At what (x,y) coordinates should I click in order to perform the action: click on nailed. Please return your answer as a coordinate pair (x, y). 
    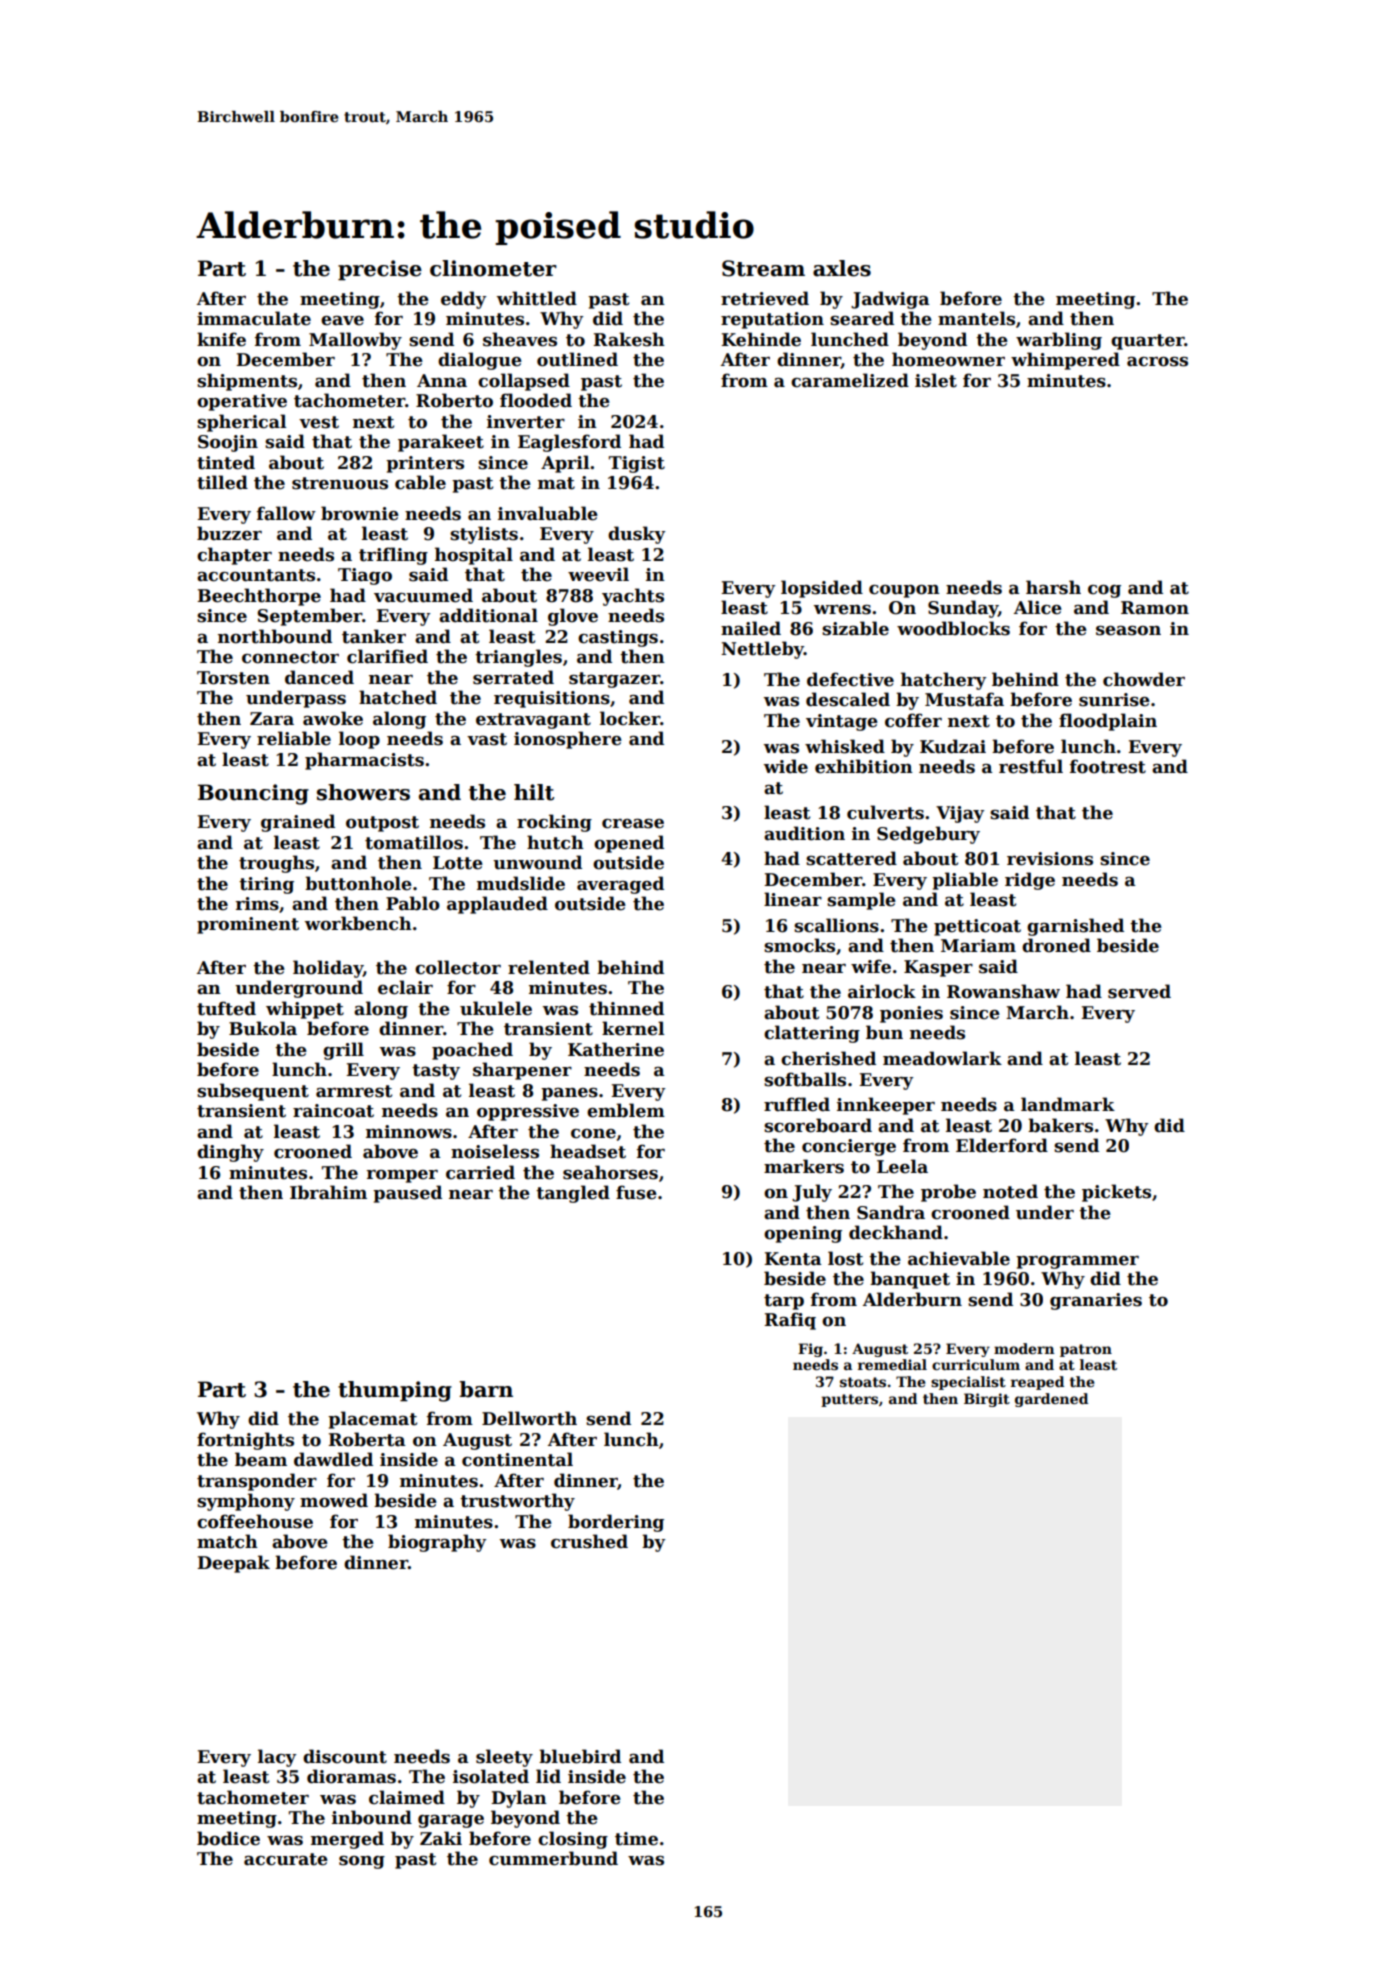
    Looking at the image, I should click on (751, 628).
